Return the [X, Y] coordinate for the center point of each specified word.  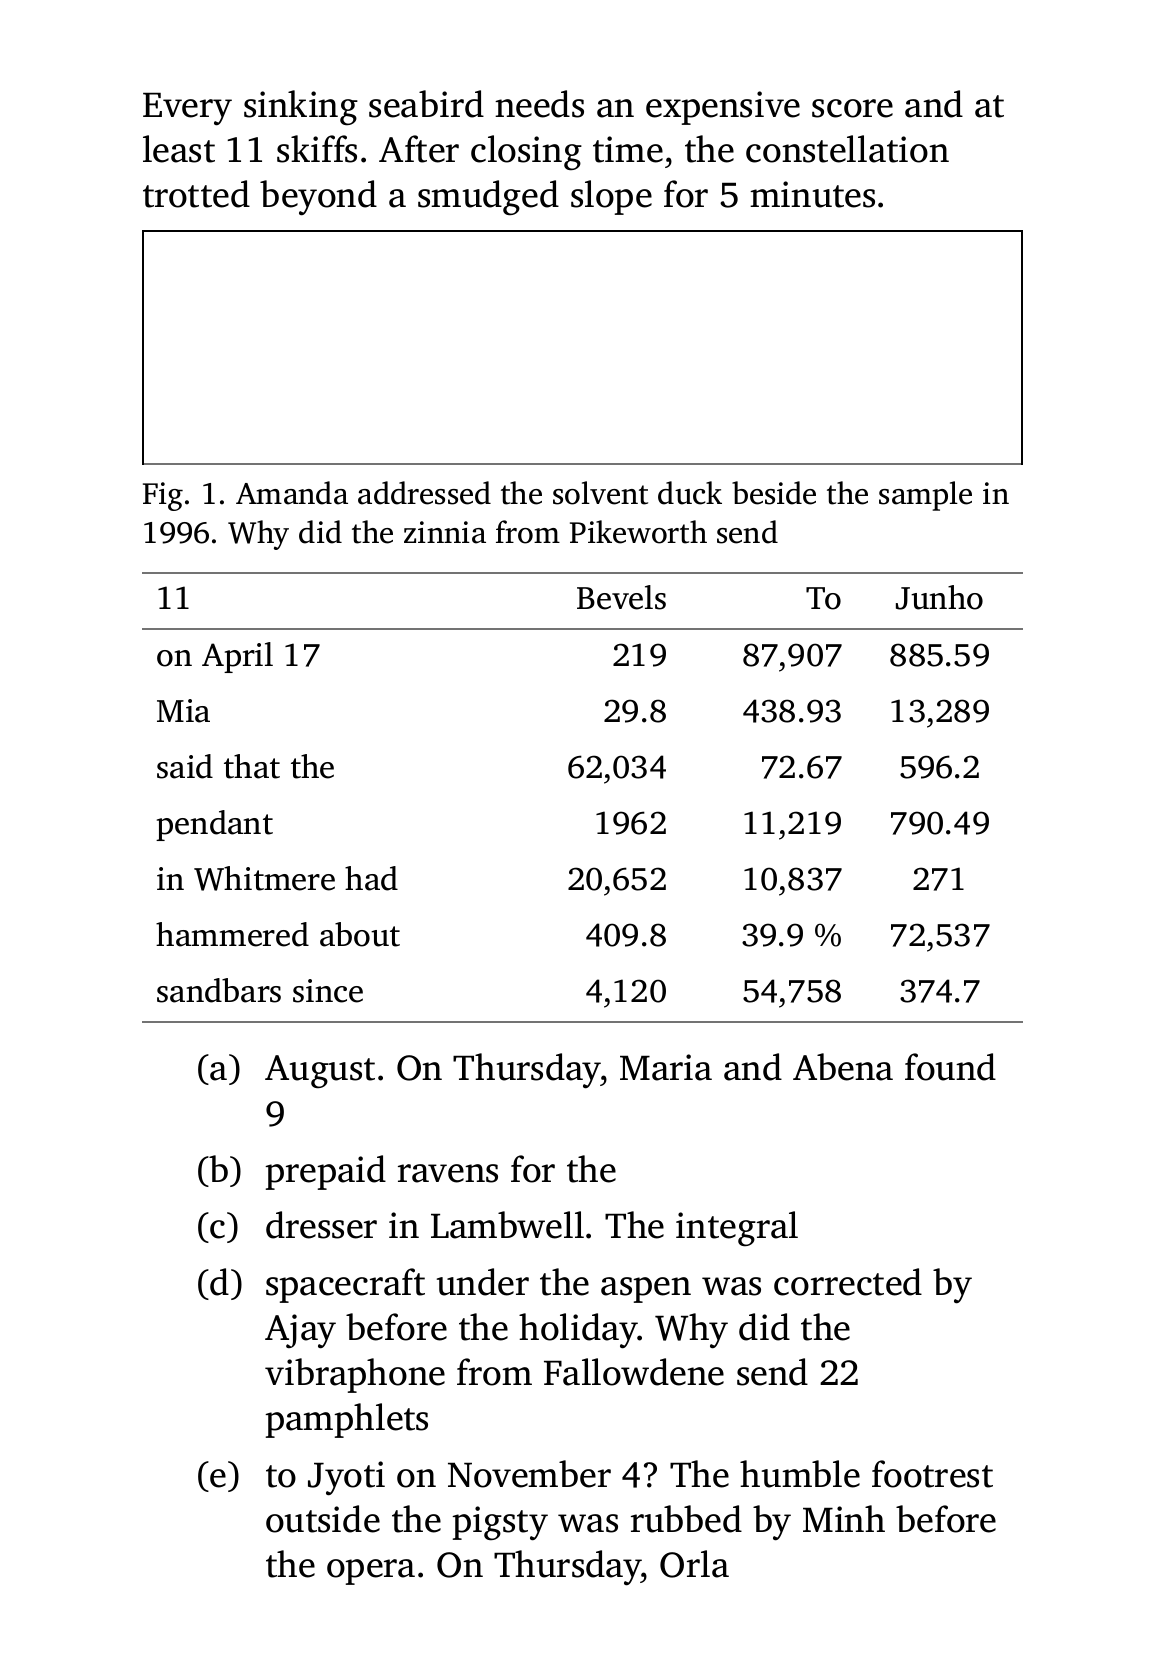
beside [774, 493]
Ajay [300, 1331]
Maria [666, 1067]
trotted [196, 194]
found [950, 1067]
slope [611, 197]
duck [690, 493]
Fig [163, 496]
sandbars [219, 990]
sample [925, 496]
